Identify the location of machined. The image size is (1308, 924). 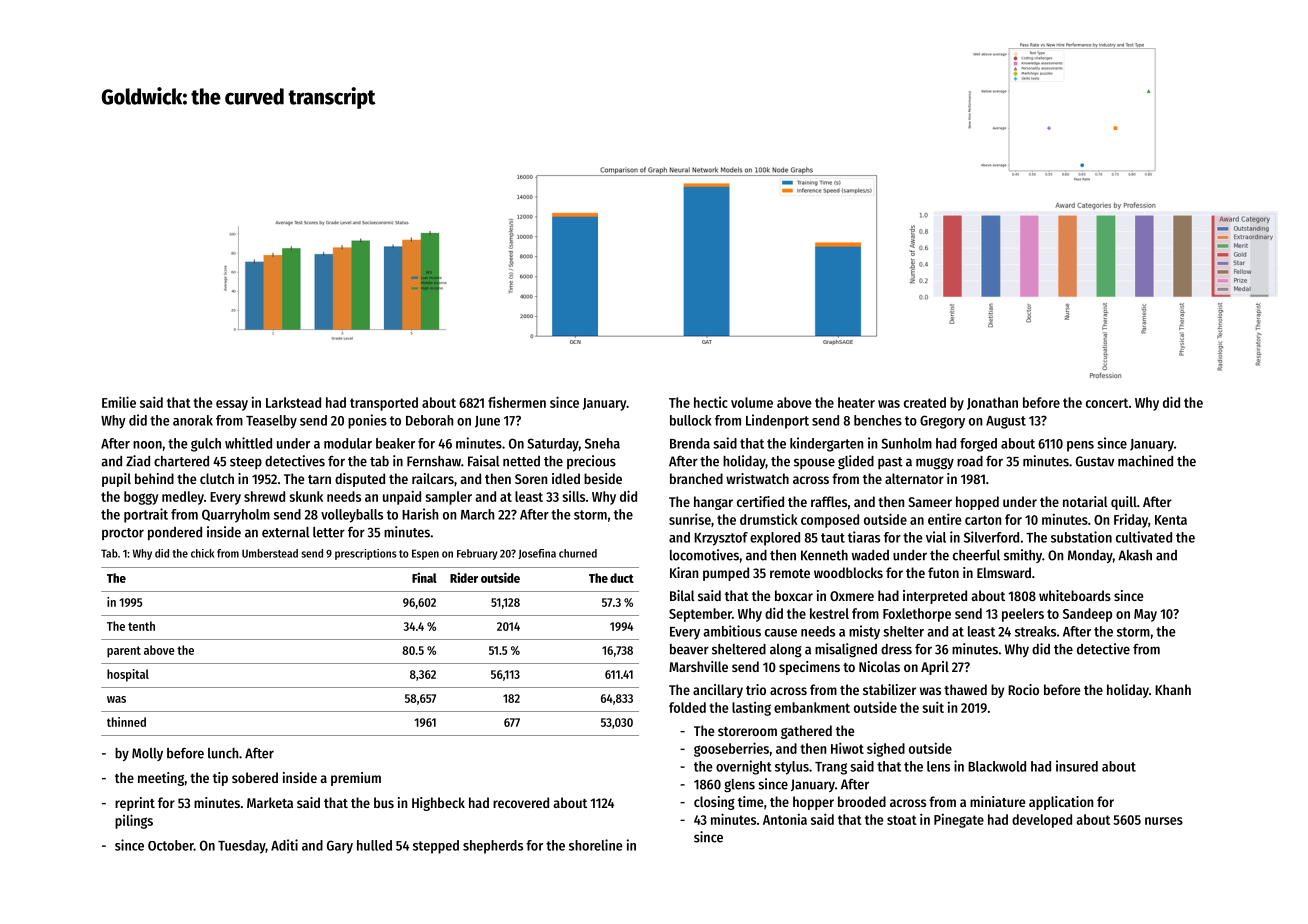
(1145, 461).
